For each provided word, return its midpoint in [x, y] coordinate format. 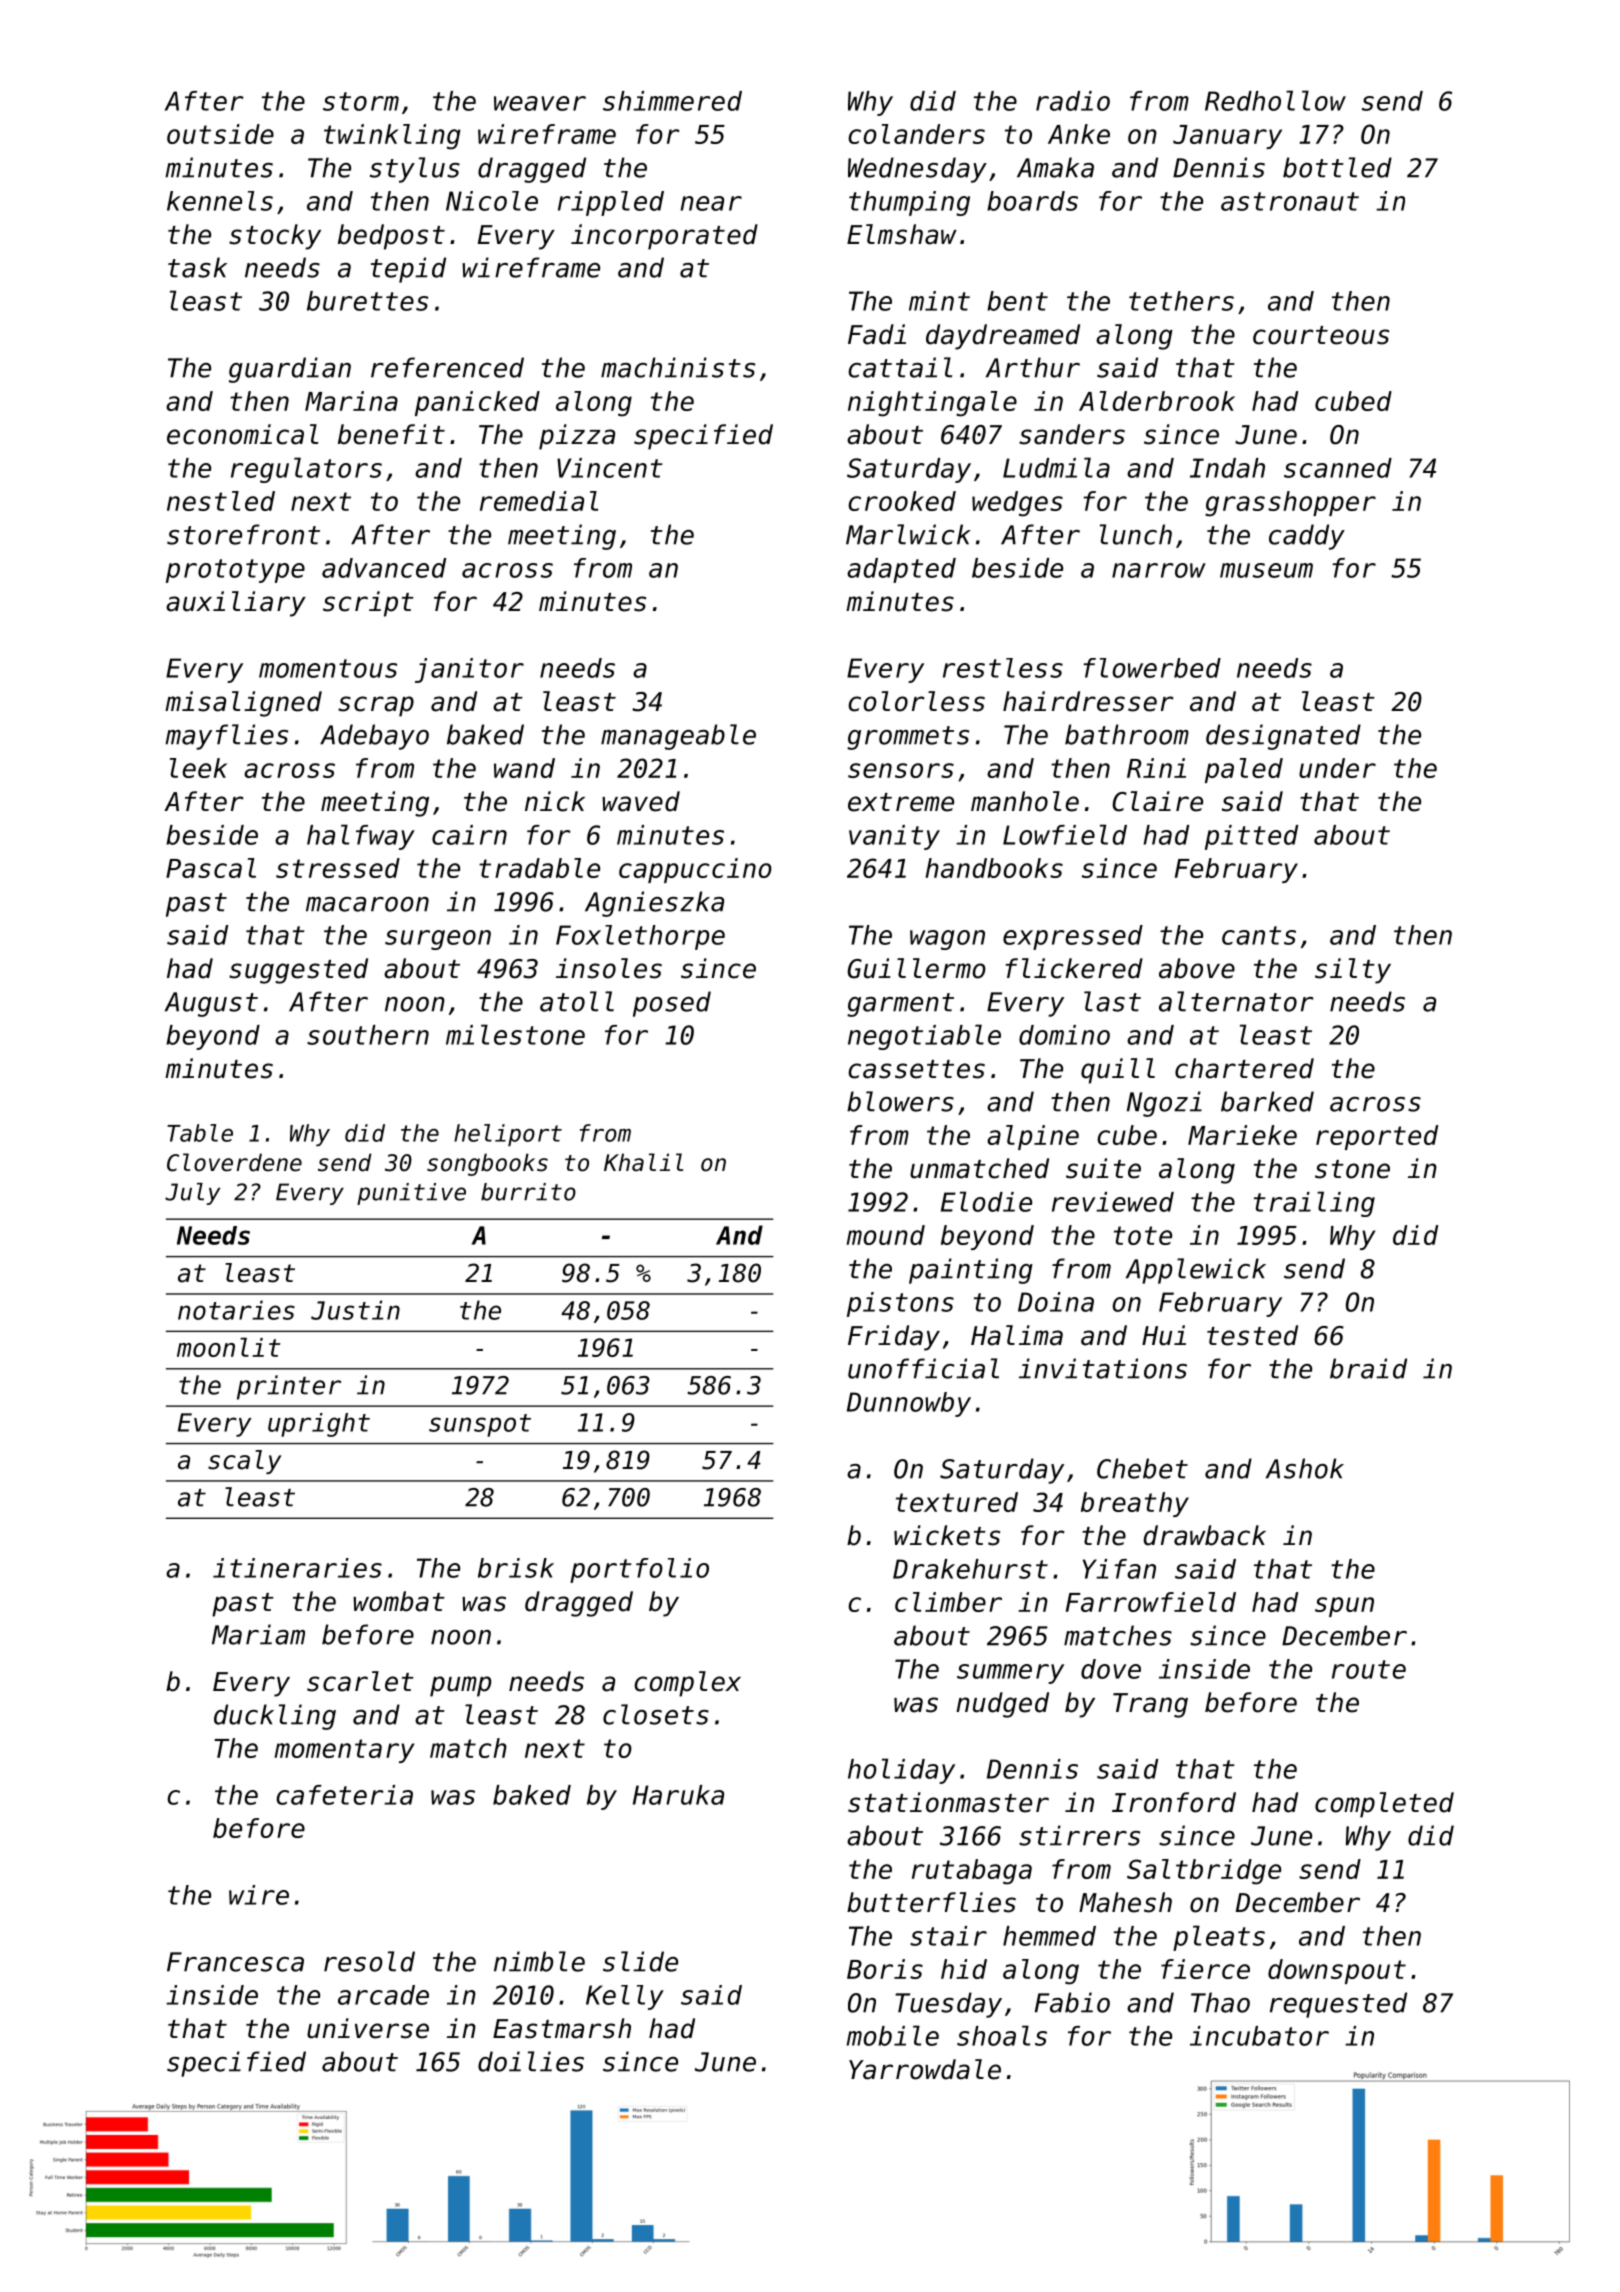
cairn [469, 835]
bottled [1337, 167]
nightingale [932, 404]
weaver [540, 103]
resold [369, 1961]
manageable [678, 737]
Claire [1157, 801]
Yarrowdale [925, 2069]
